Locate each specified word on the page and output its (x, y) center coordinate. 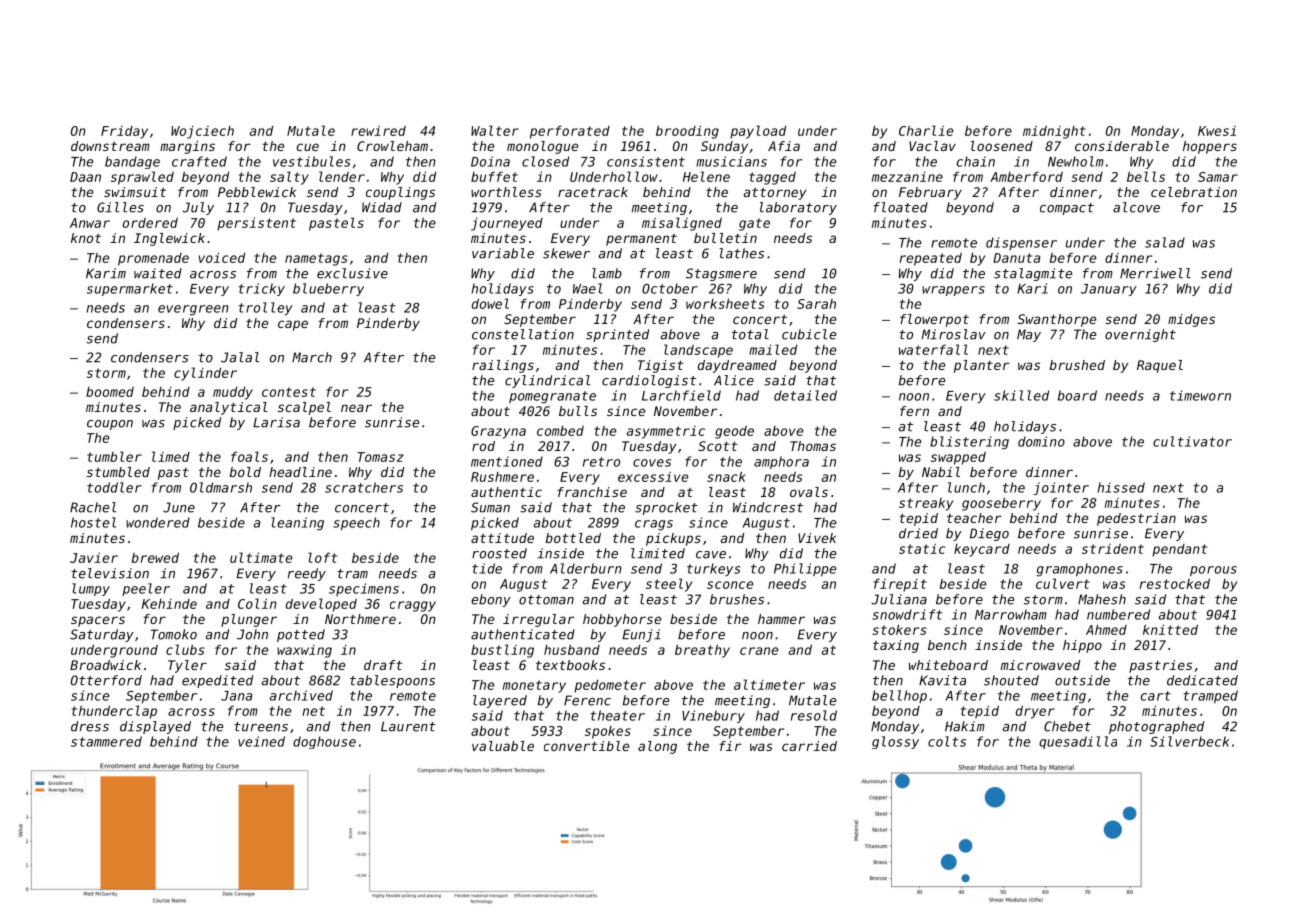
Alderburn (586, 568)
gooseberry (1001, 504)
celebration (1194, 192)
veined (261, 741)
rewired (378, 131)
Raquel (1160, 366)
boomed (110, 392)
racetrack (593, 192)
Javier (94, 558)
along (657, 747)
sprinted (617, 335)
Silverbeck (1189, 741)
